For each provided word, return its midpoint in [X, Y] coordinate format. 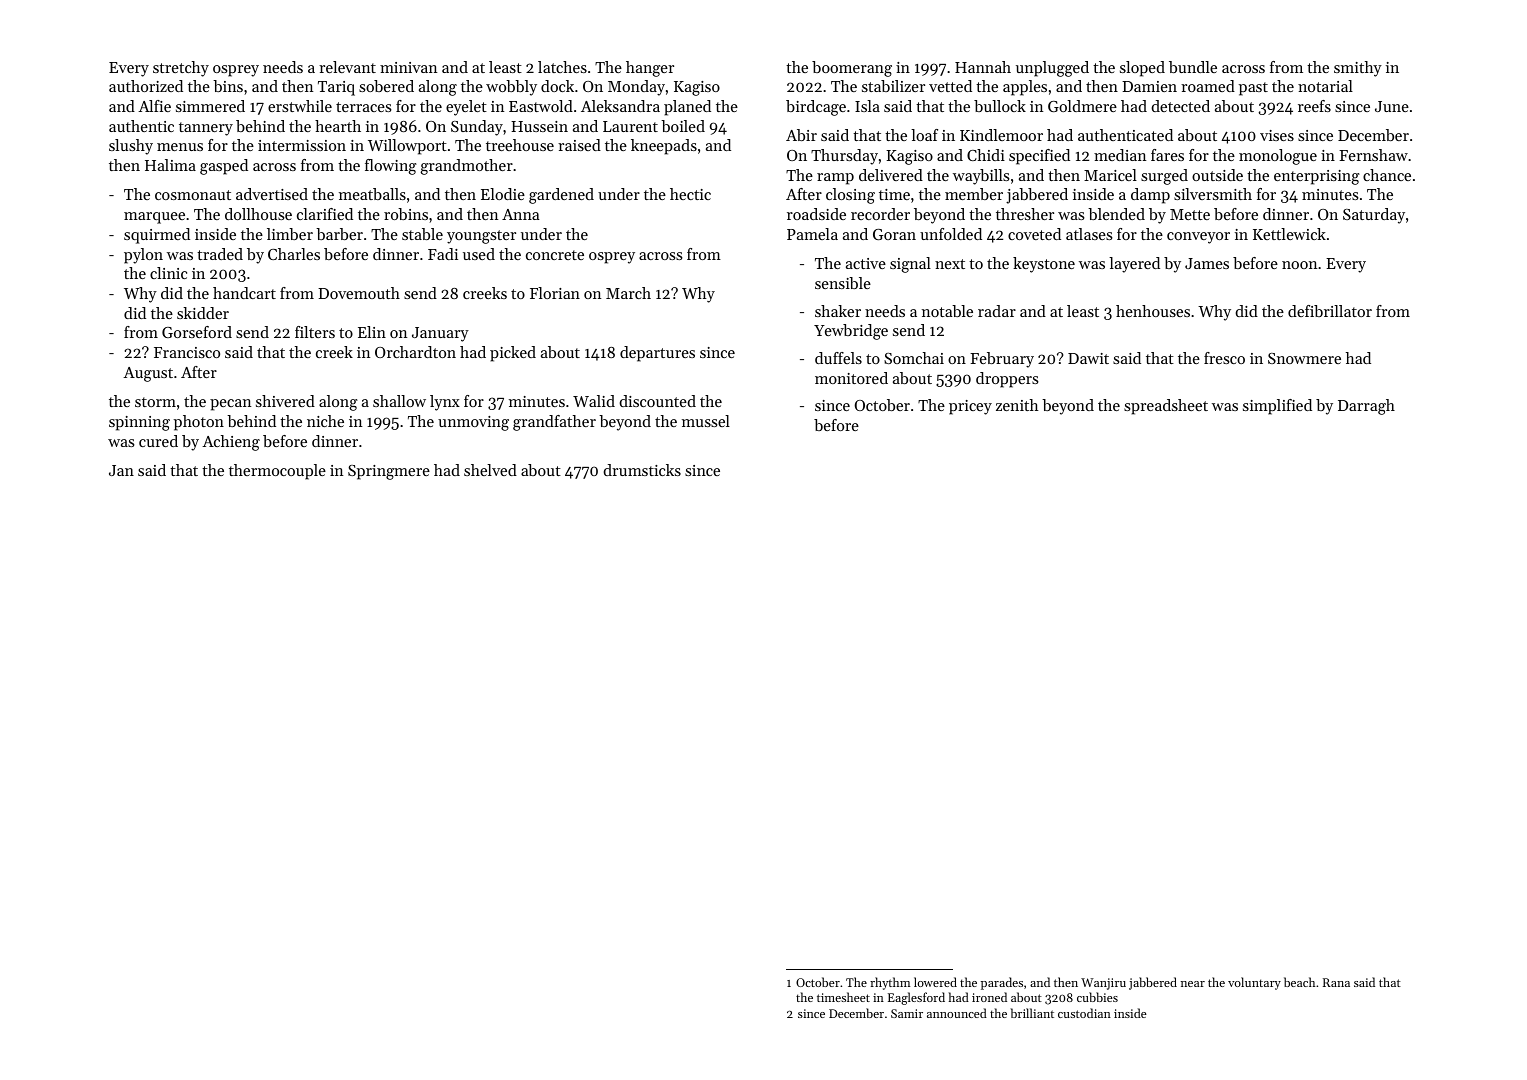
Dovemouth [359, 293]
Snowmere [1304, 358]
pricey [970, 407]
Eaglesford [916, 998]
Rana [1336, 982]
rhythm [890, 983]
